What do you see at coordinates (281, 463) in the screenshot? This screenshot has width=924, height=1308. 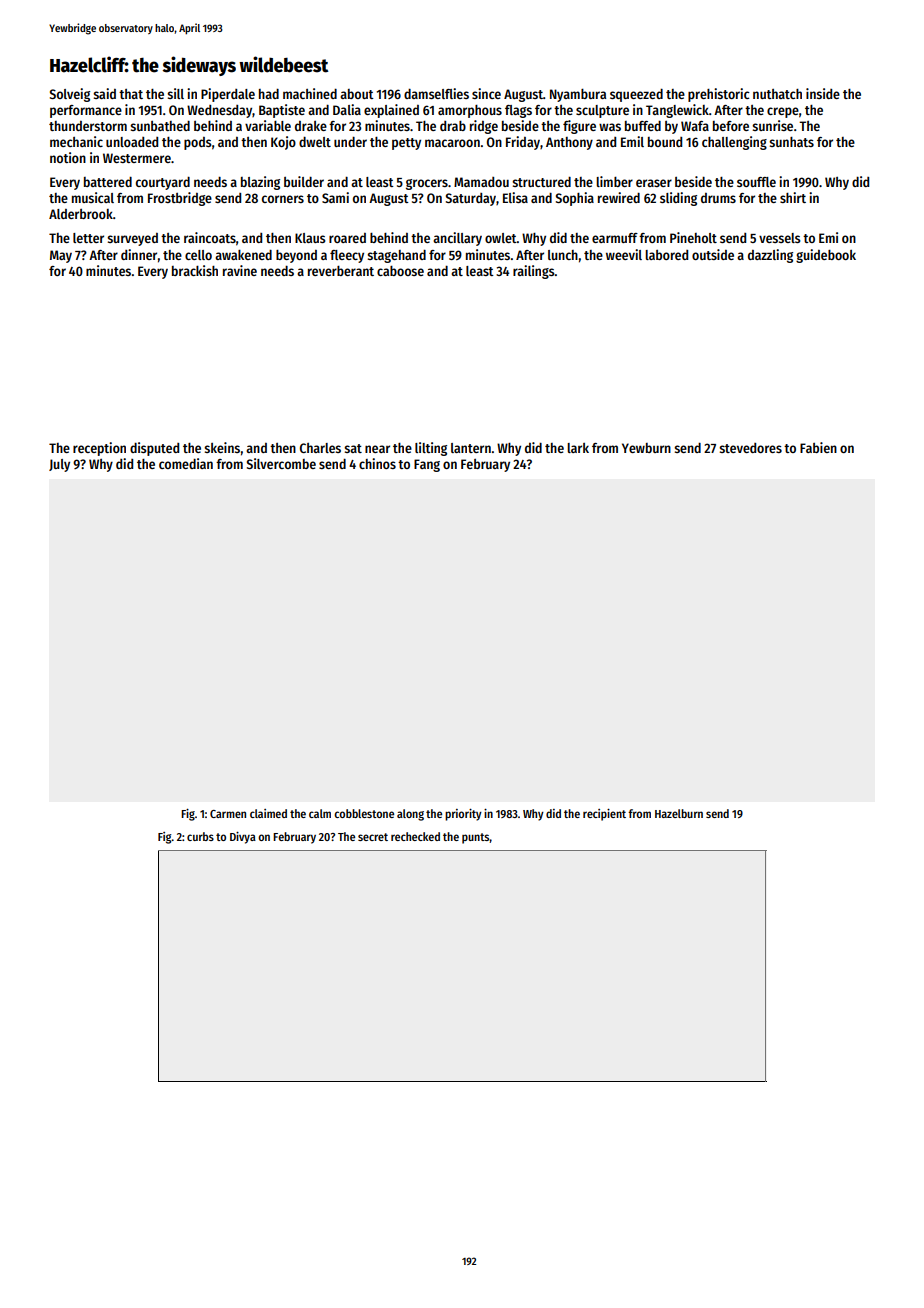 I see `Silvercombe` at bounding box center [281, 463].
